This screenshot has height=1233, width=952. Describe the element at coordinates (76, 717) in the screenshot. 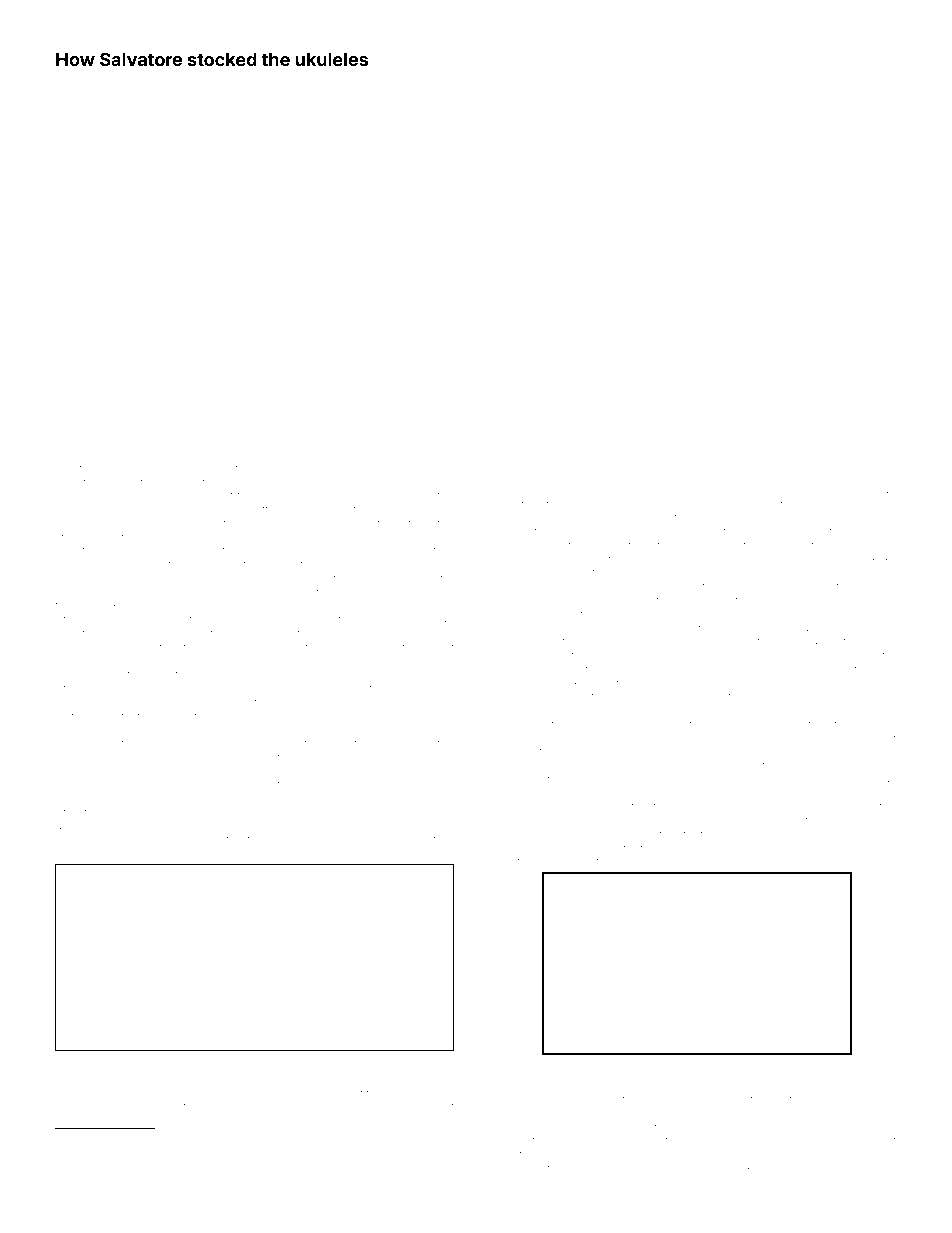

I see `dictated` at that location.
